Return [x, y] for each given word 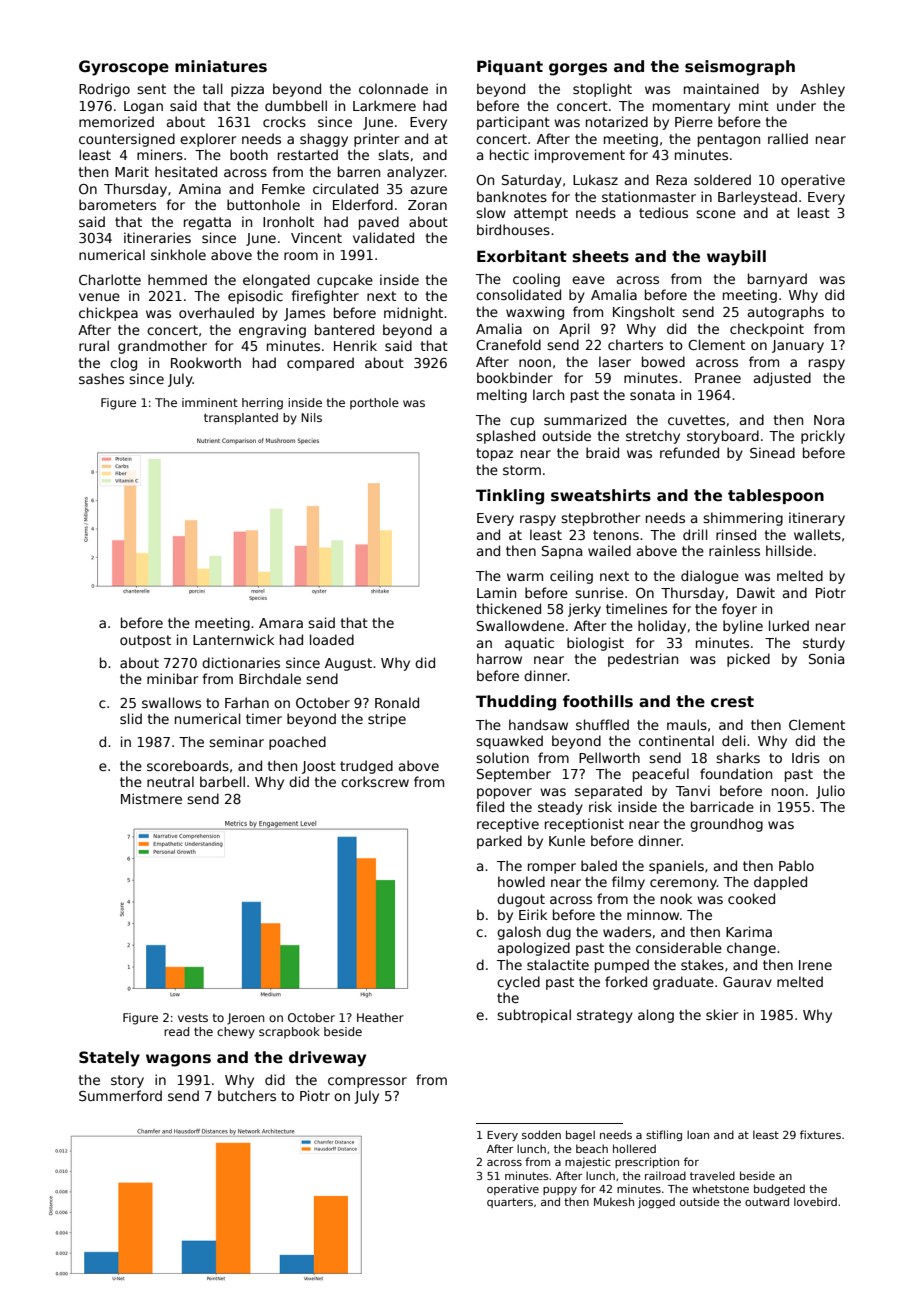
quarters [510, 1203]
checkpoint [767, 330]
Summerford [120, 1095]
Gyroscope [124, 68]
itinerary [817, 519]
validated [383, 237]
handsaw [538, 724]
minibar [172, 678]
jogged [656, 1202]
